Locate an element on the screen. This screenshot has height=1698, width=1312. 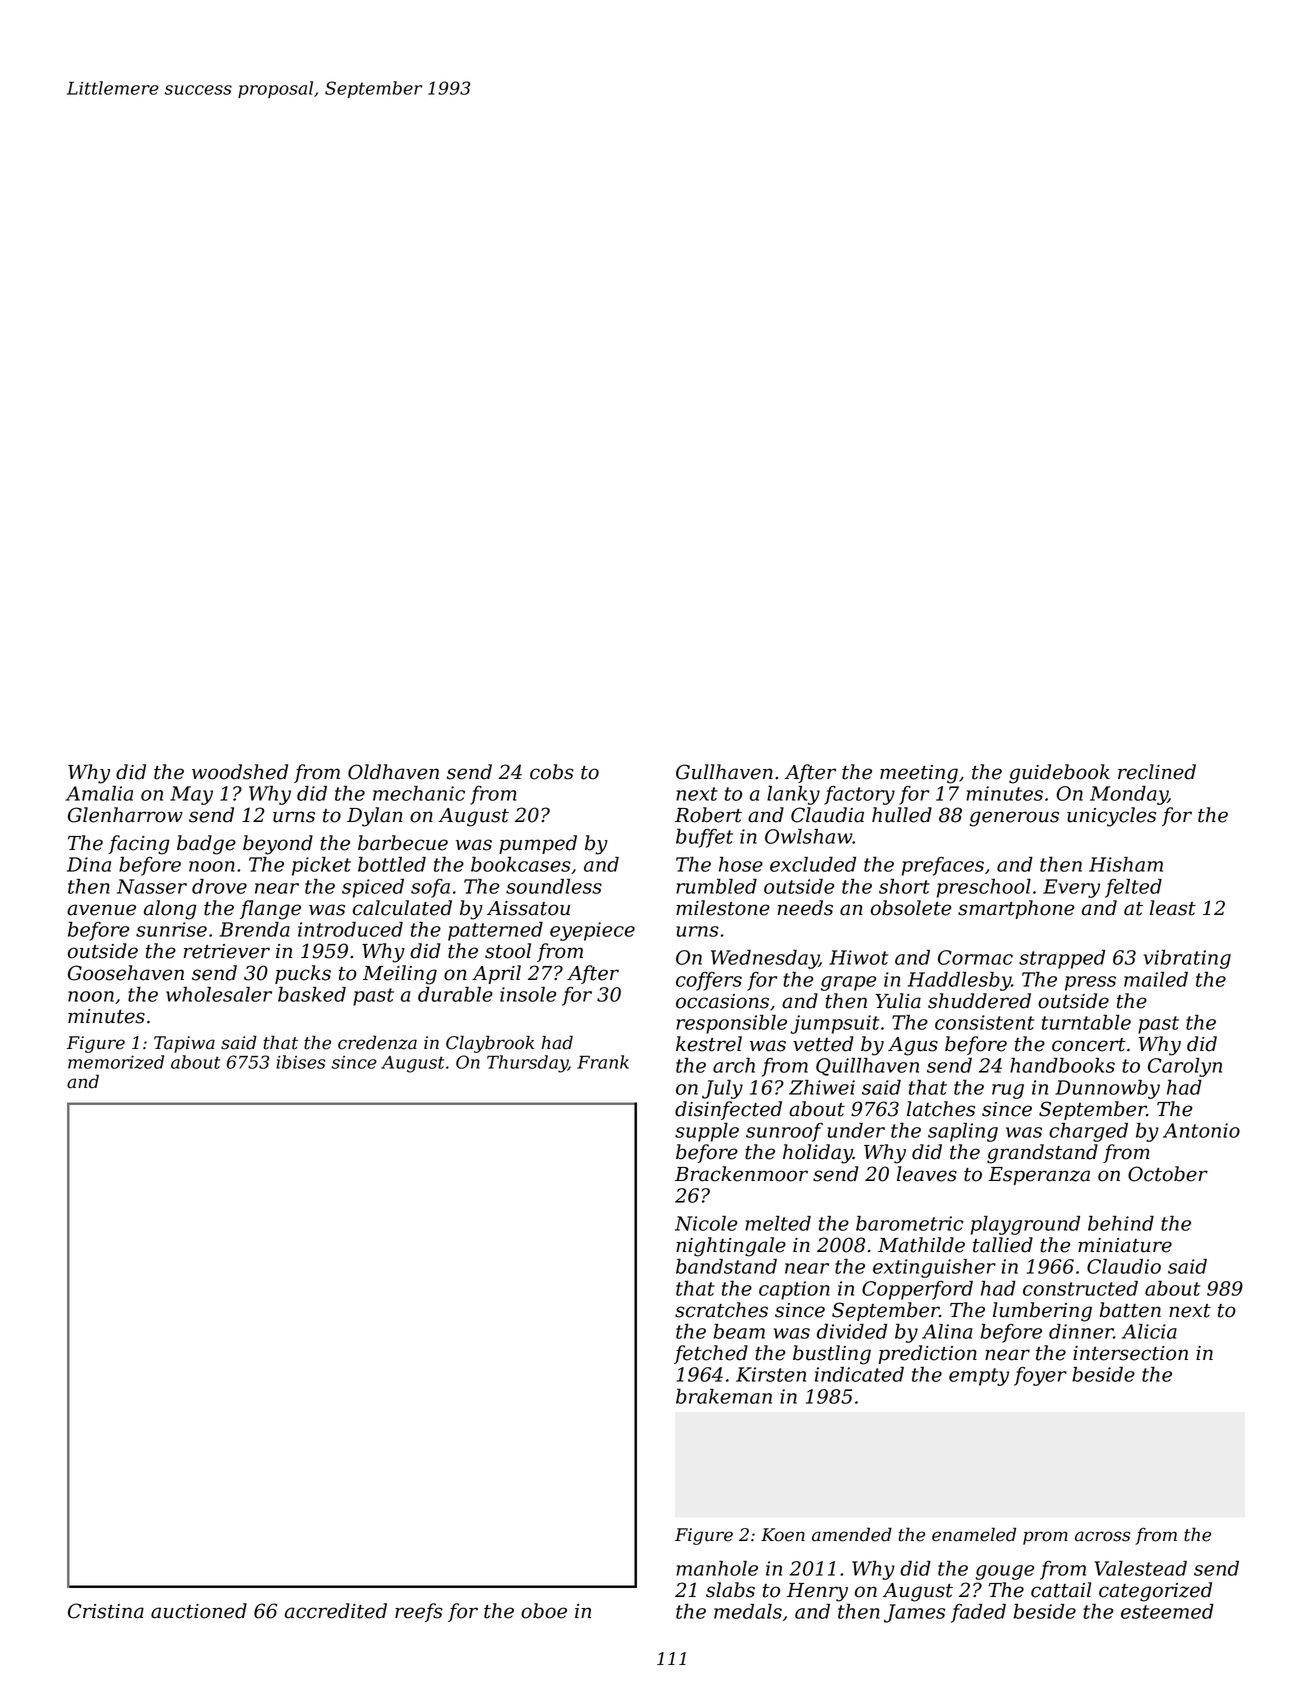
meeting is located at coordinates (919, 774).
